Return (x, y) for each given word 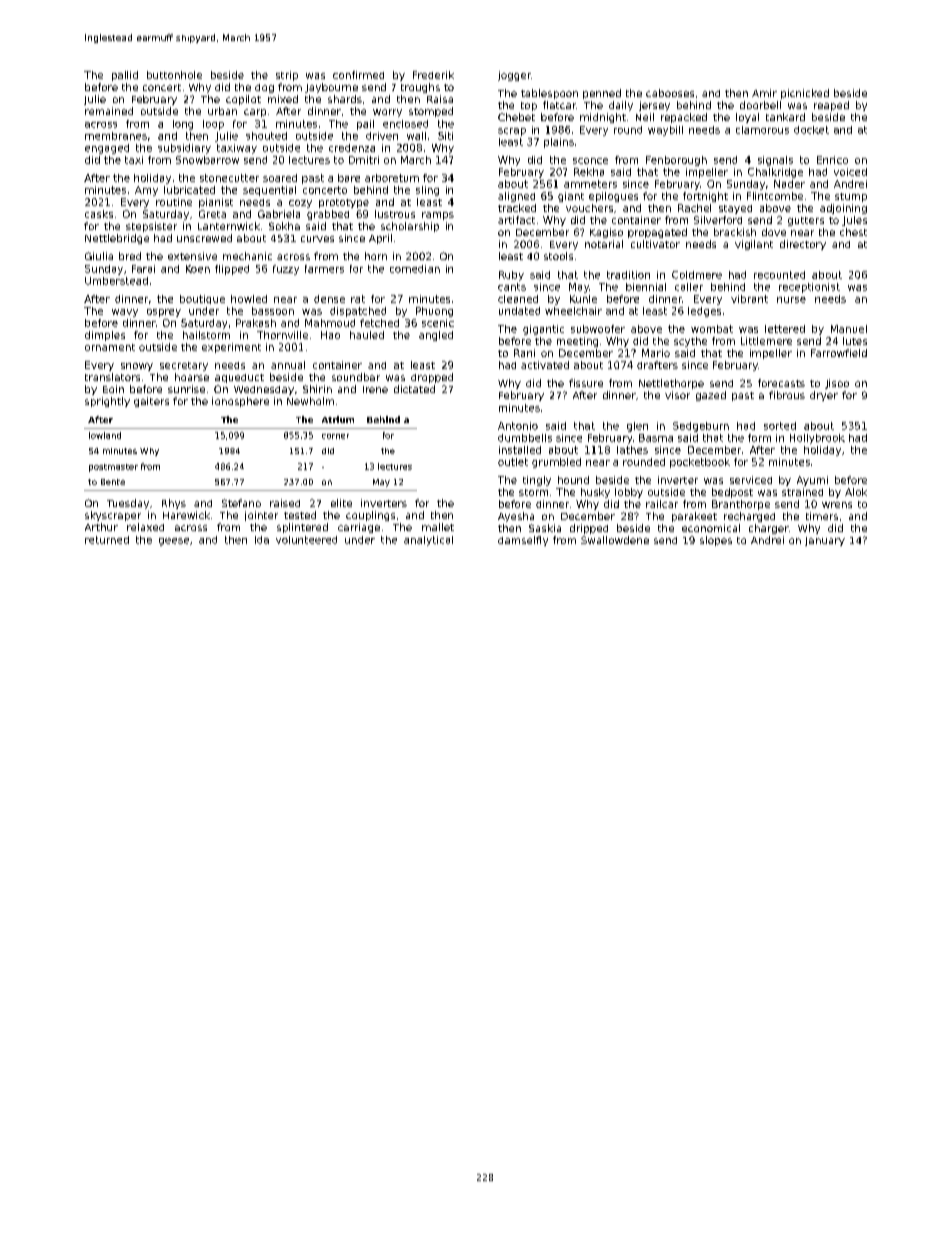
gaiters (151, 402)
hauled (367, 335)
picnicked (805, 94)
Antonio (518, 426)
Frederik (433, 75)
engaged (107, 149)
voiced (850, 172)
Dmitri (364, 160)
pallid (125, 76)
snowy (137, 367)
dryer (824, 396)
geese (174, 542)
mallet (438, 527)
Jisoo (837, 384)
